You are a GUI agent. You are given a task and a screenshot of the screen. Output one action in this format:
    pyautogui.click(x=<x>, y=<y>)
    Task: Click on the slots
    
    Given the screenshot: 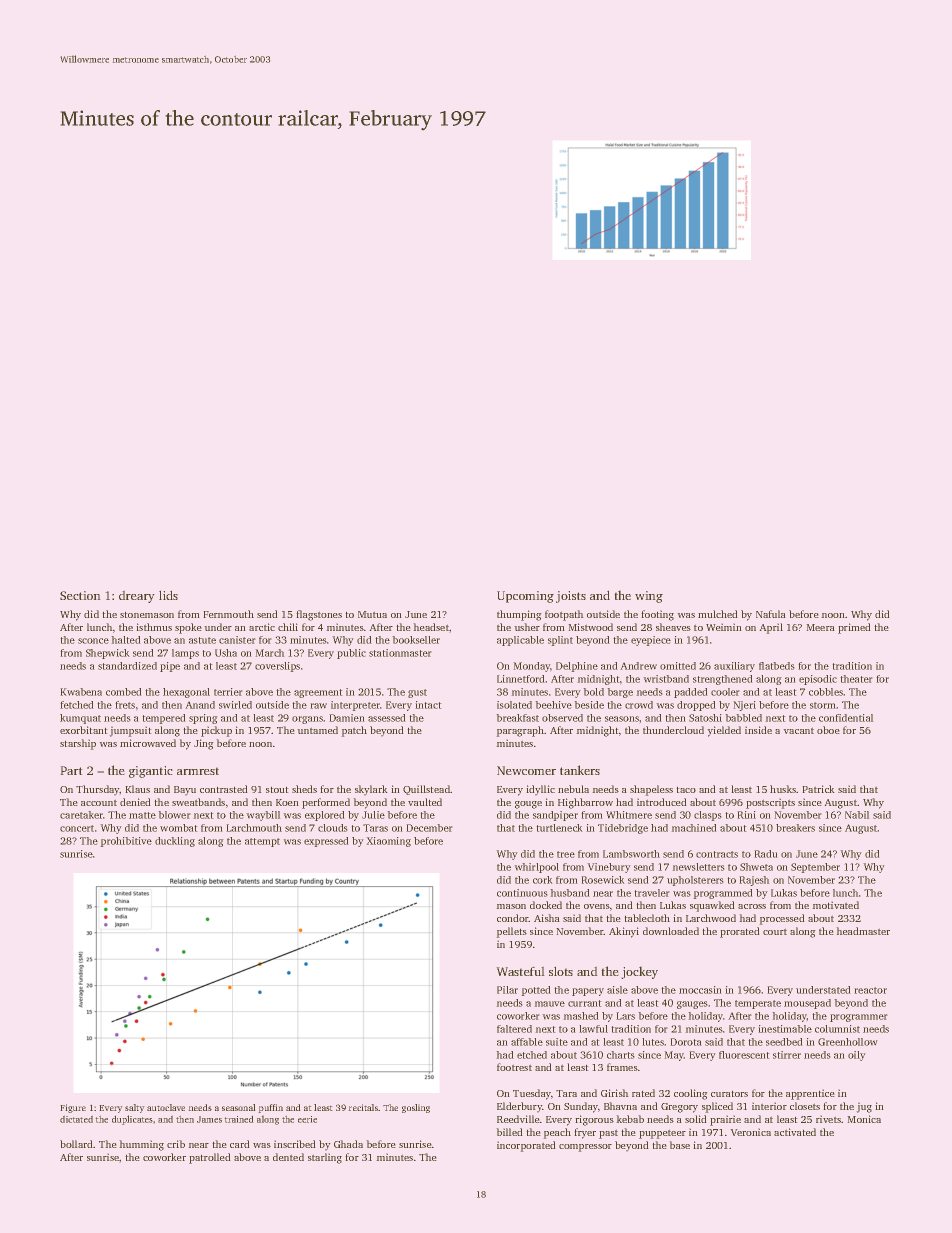 What is the action you would take?
    pyautogui.click(x=561, y=971)
